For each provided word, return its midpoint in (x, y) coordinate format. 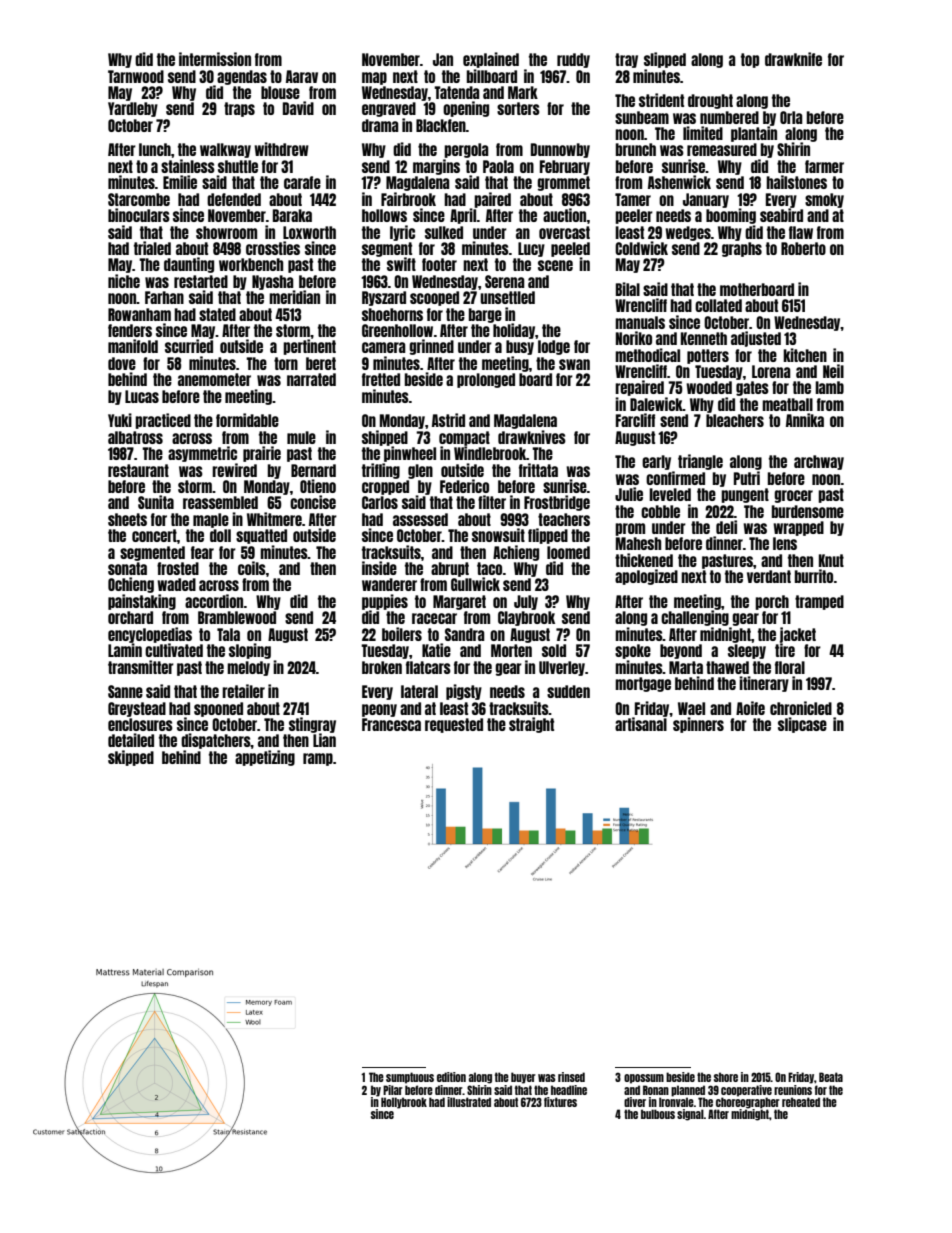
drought (710, 101)
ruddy (573, 60)
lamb (829, 387)
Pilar (393, 1090)
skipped (131, 758)
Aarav (302, 76)
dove (122, 363)
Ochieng (131, 585)
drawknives (532, 437)
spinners (698, 725)
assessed (420, 519)
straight (531, 725)
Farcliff (635, 420)
